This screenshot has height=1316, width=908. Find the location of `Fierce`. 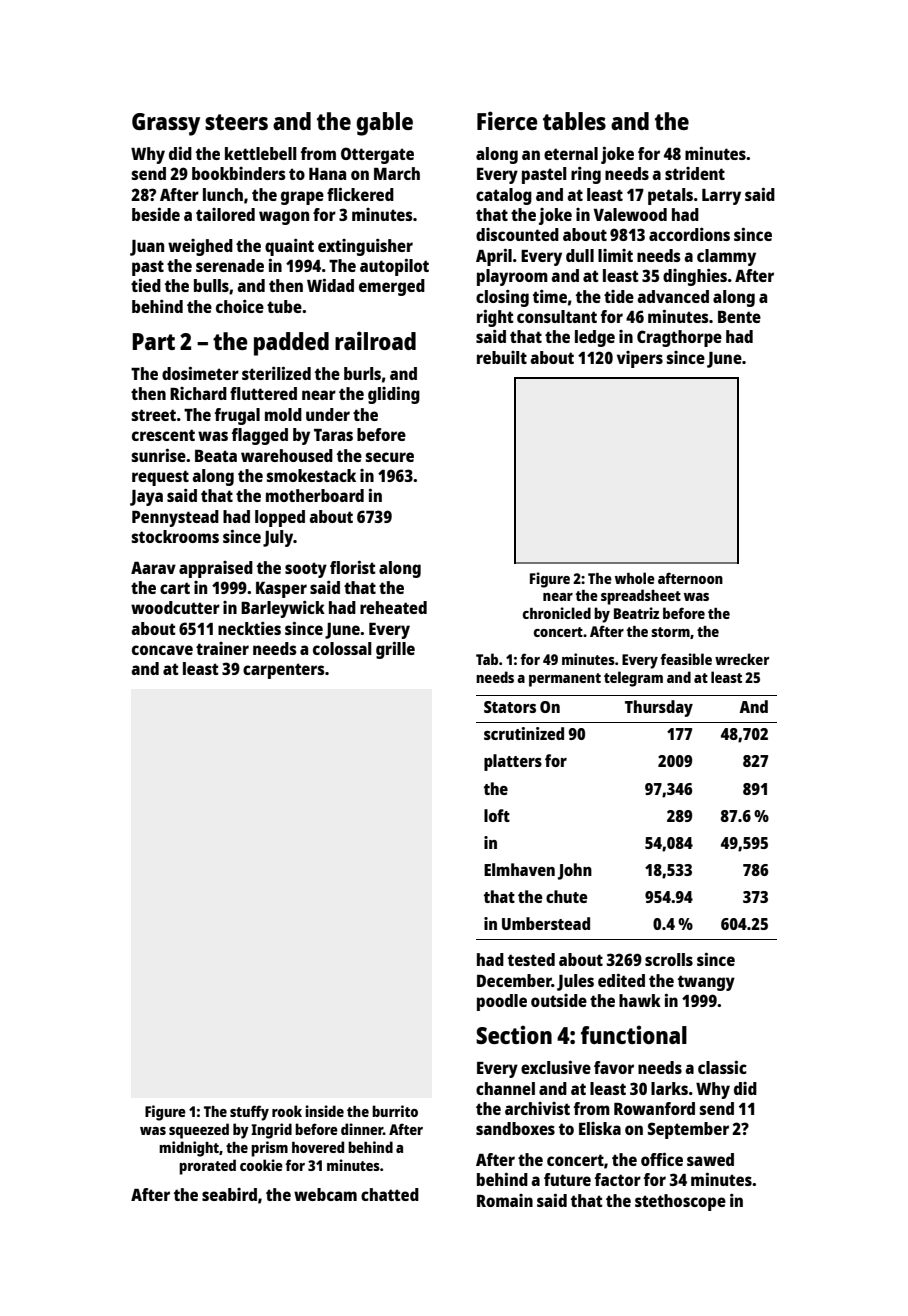

Fierce is located at coordinates (507, 120).
